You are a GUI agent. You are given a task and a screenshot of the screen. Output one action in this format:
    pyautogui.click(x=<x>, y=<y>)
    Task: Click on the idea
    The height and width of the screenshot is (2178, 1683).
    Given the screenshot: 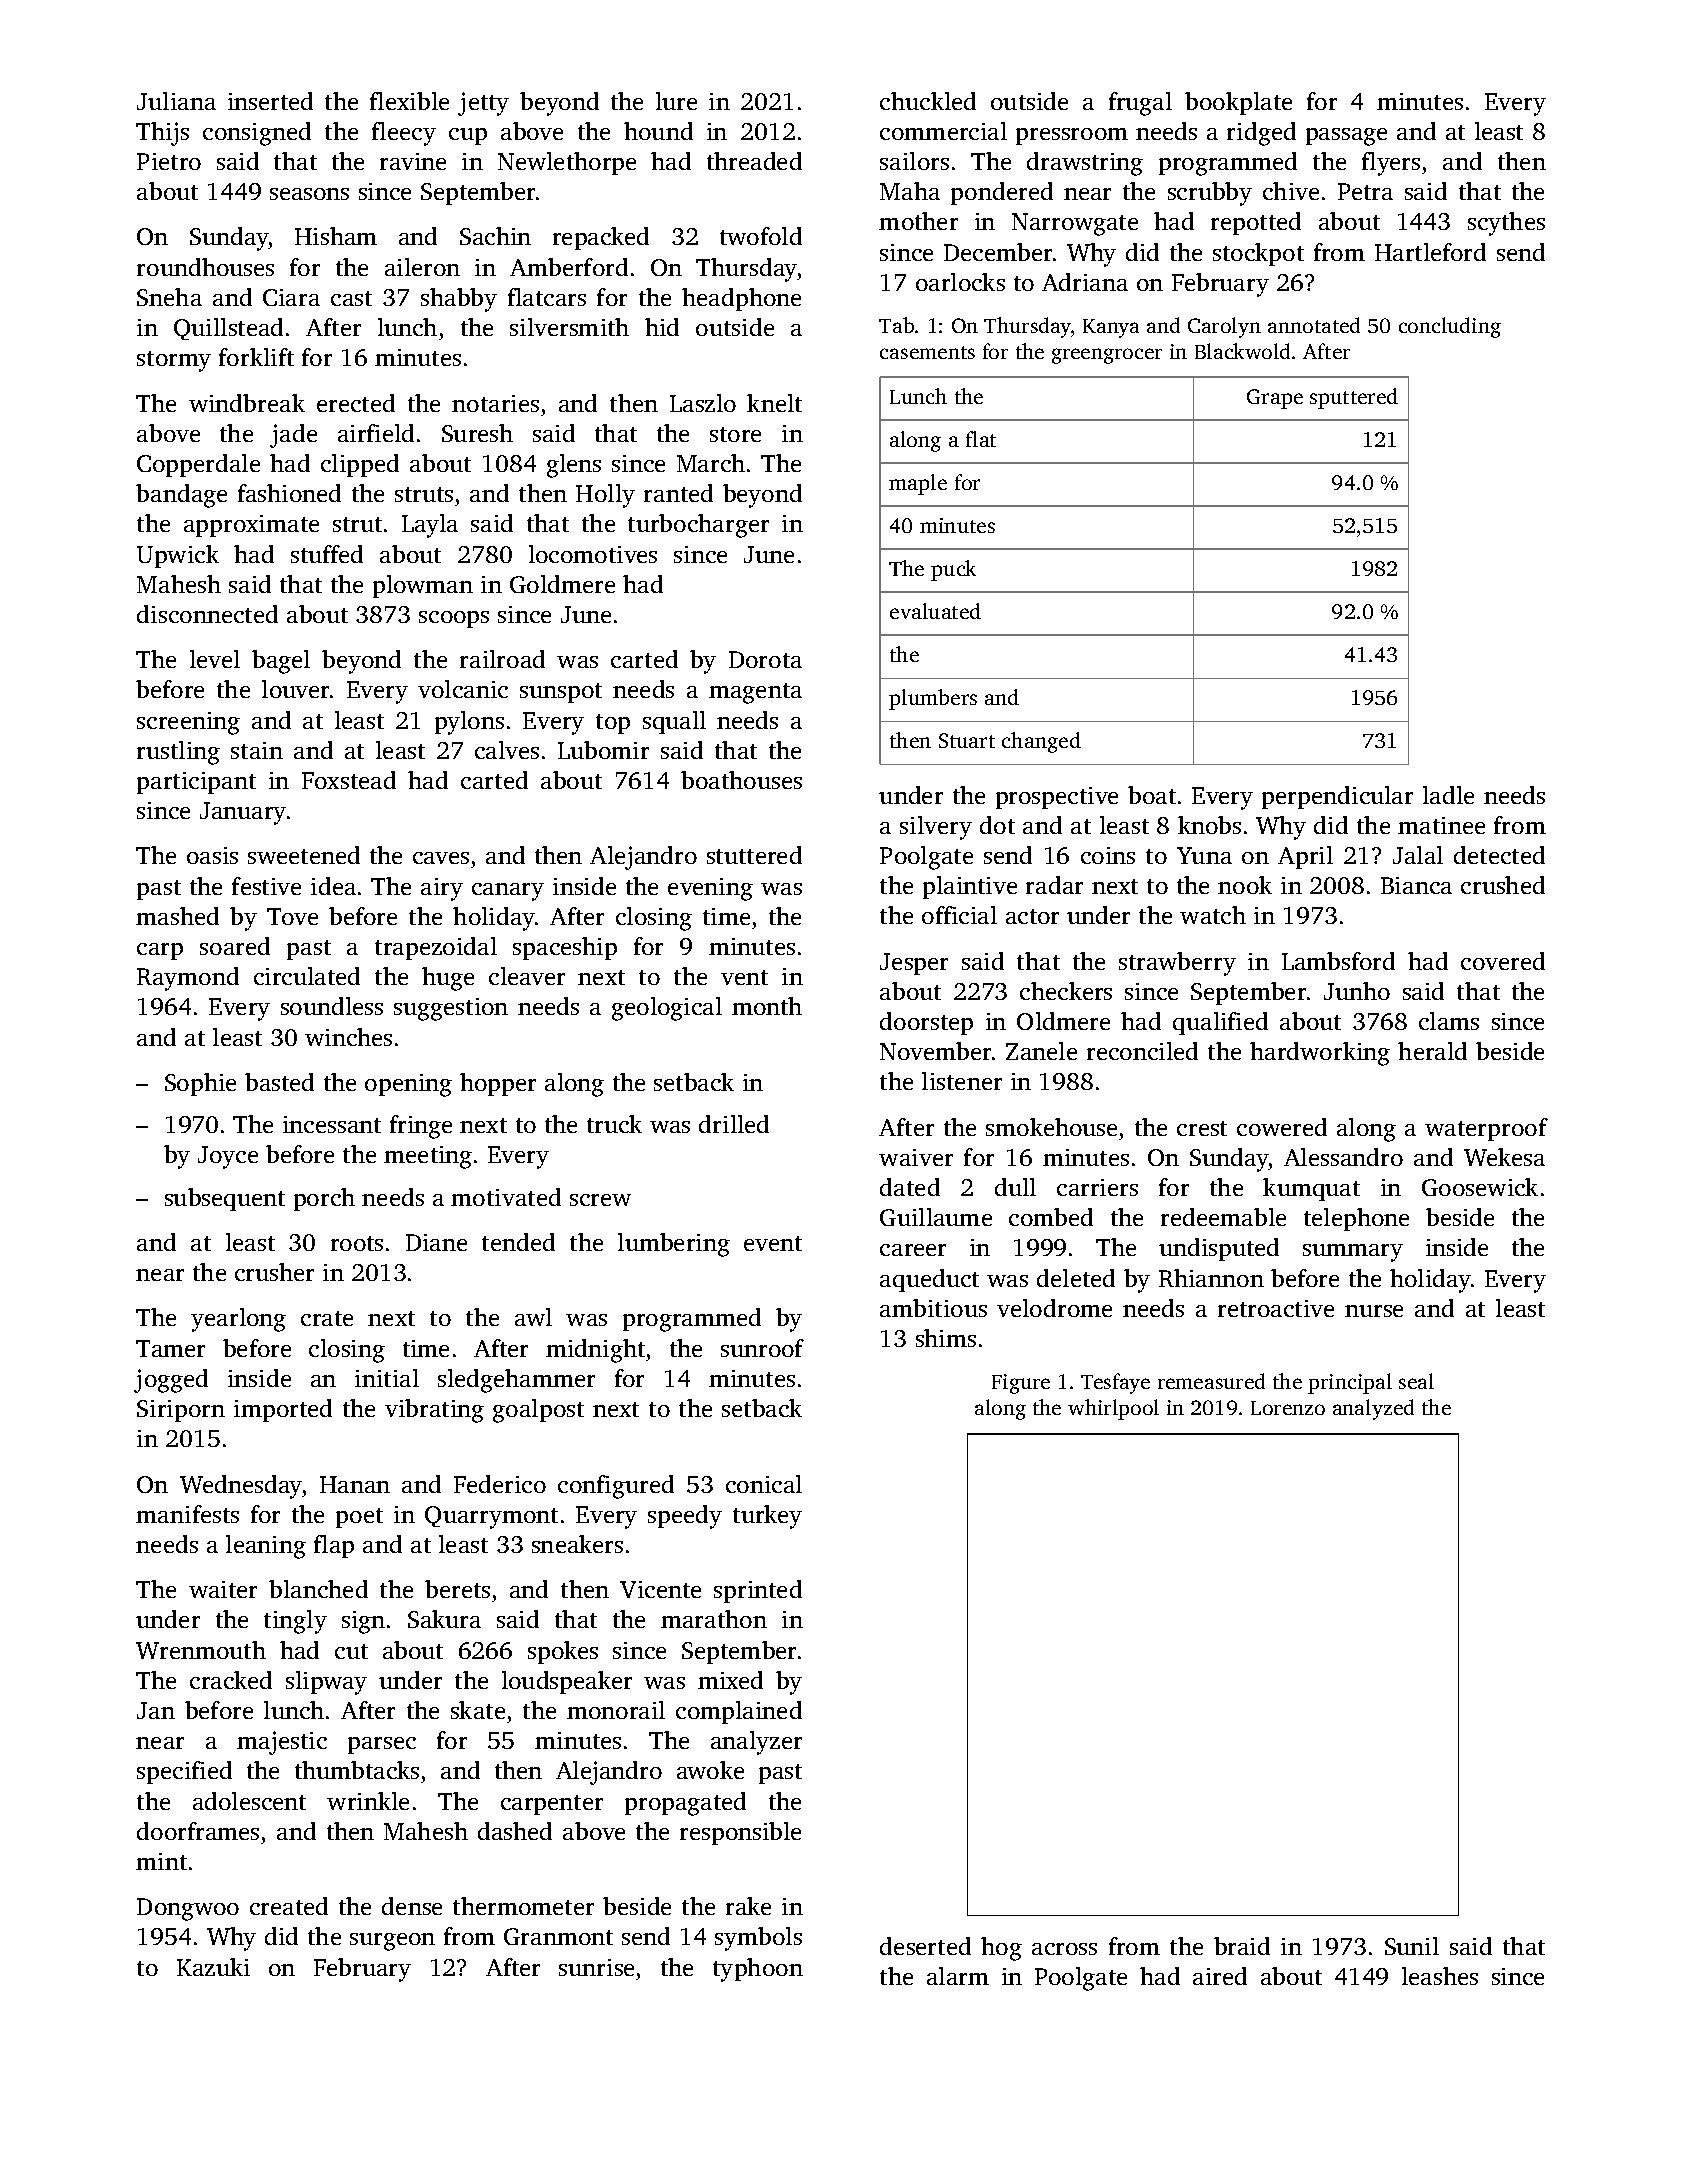 What is the action you would take?
    pyautogui.click(x=333, y=886)
